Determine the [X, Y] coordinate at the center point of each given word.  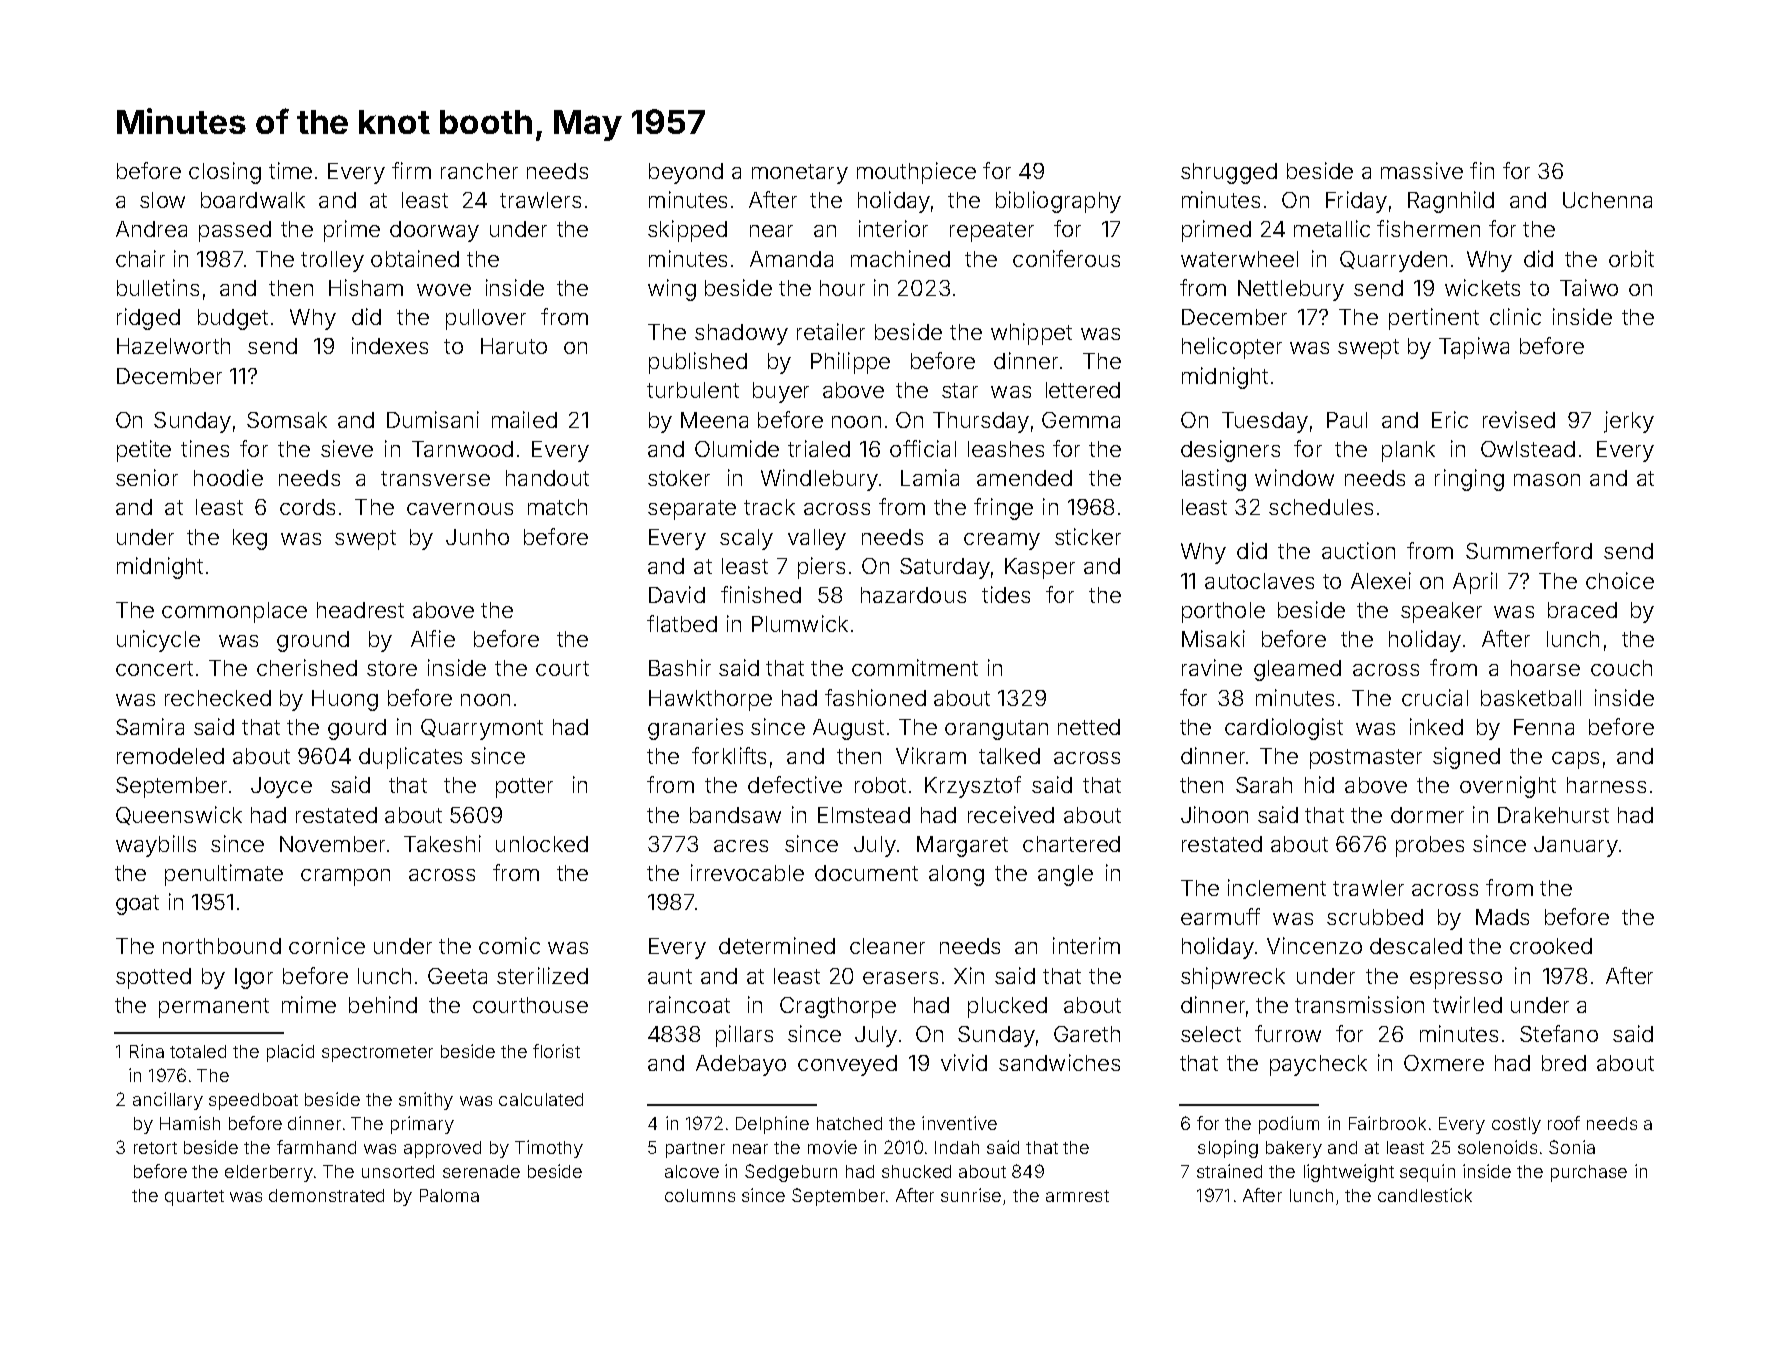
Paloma [449, 1195]
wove [444, 290]
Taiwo [1589, 287]
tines [205, 448]
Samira [150, 726]
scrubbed [1375, 917]
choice [1620, 580]
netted [1089, 727]
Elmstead [864, 815]
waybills [156, 846]
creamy [1002, 541]
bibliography [1058, 202]
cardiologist [1284, 729]
